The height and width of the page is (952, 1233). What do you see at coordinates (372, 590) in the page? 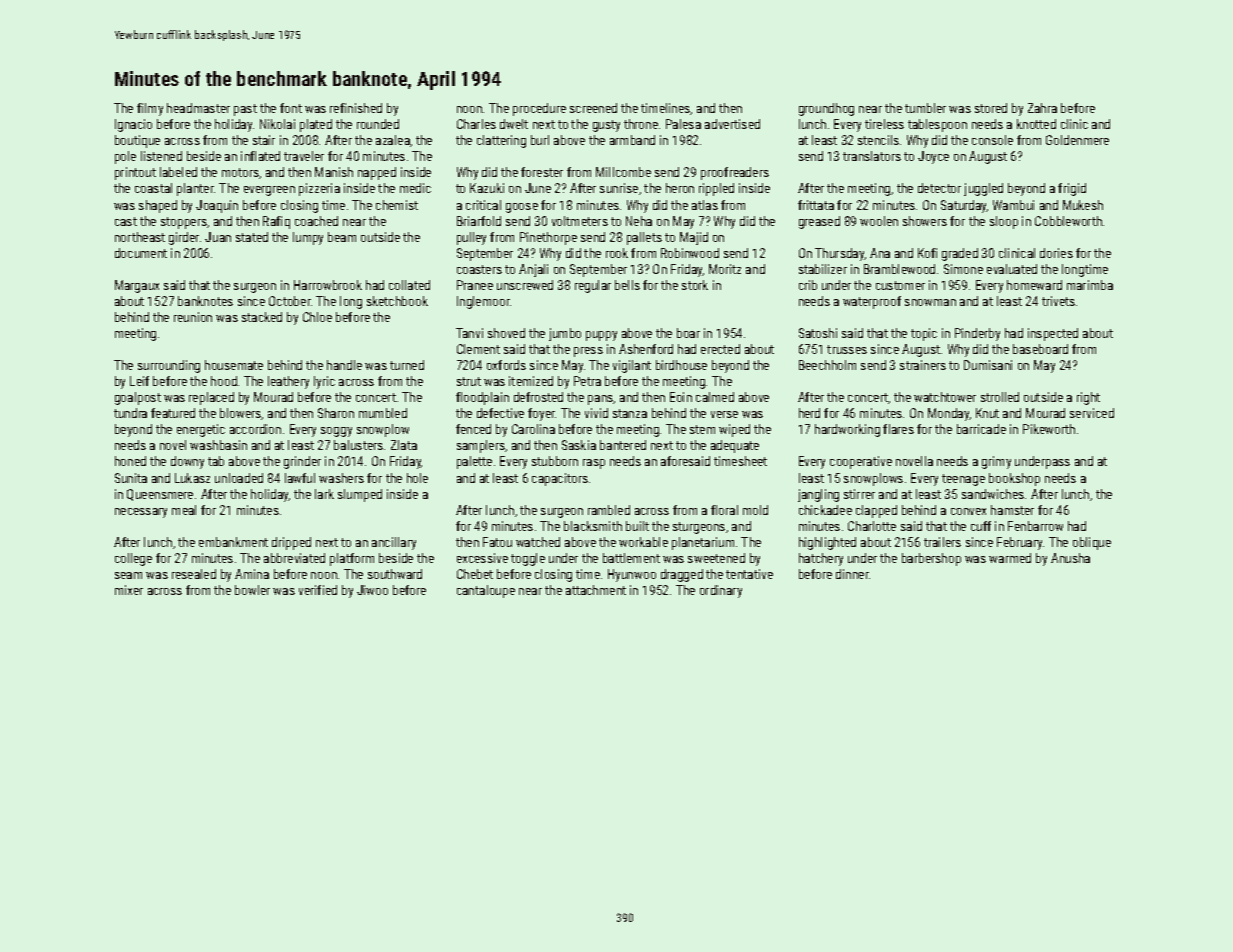
I see `Jiwoo` at bounding box center [372, 590].
